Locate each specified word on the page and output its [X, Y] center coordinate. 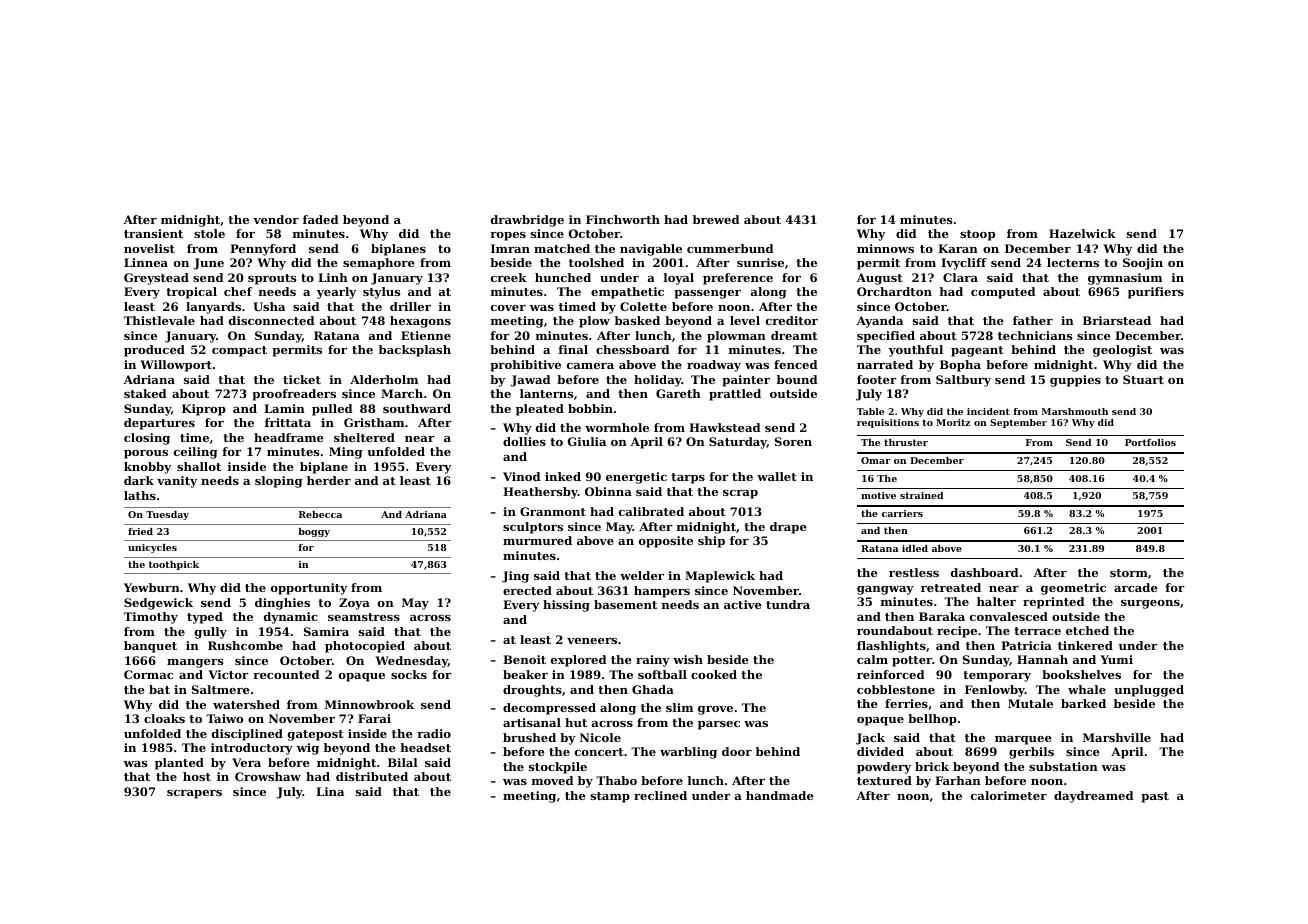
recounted [286, 674]
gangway [885, 590]
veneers [592, 641]
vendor [276, 219]
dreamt [794, 335]
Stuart [1143, 379]
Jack [870, 739]
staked [145, 393]
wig [308, 749]
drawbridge [527, 221]
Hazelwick [1082, 233]
